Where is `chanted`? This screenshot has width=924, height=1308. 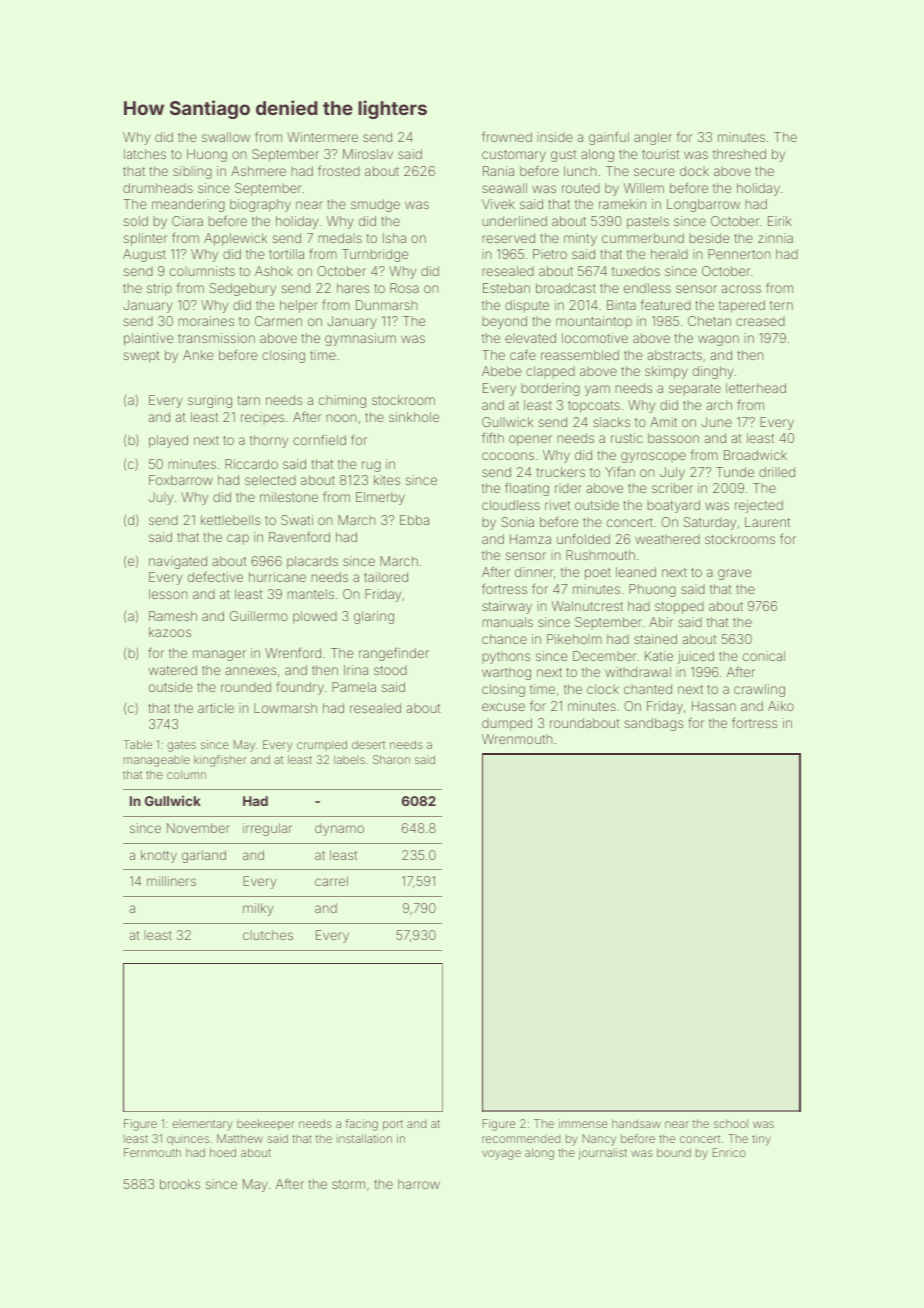
chanted is located at coordinates (648, 689).
